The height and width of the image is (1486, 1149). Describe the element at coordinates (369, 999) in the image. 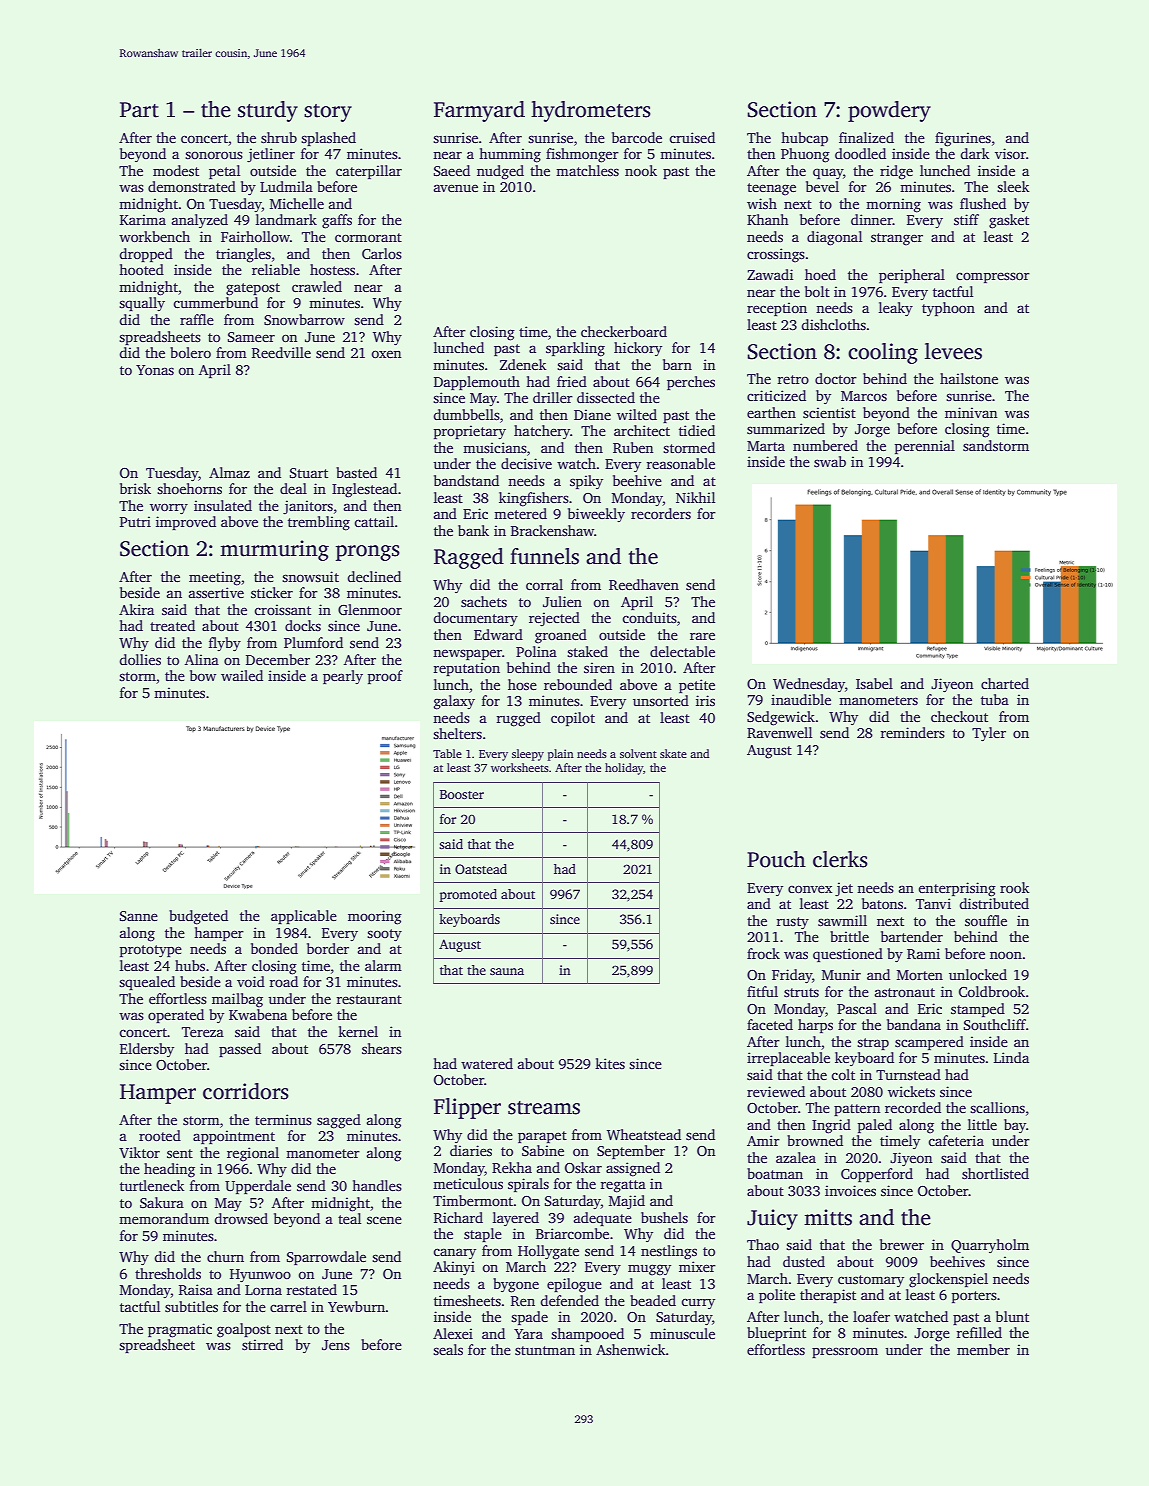

I see `restaurant` at that location.
